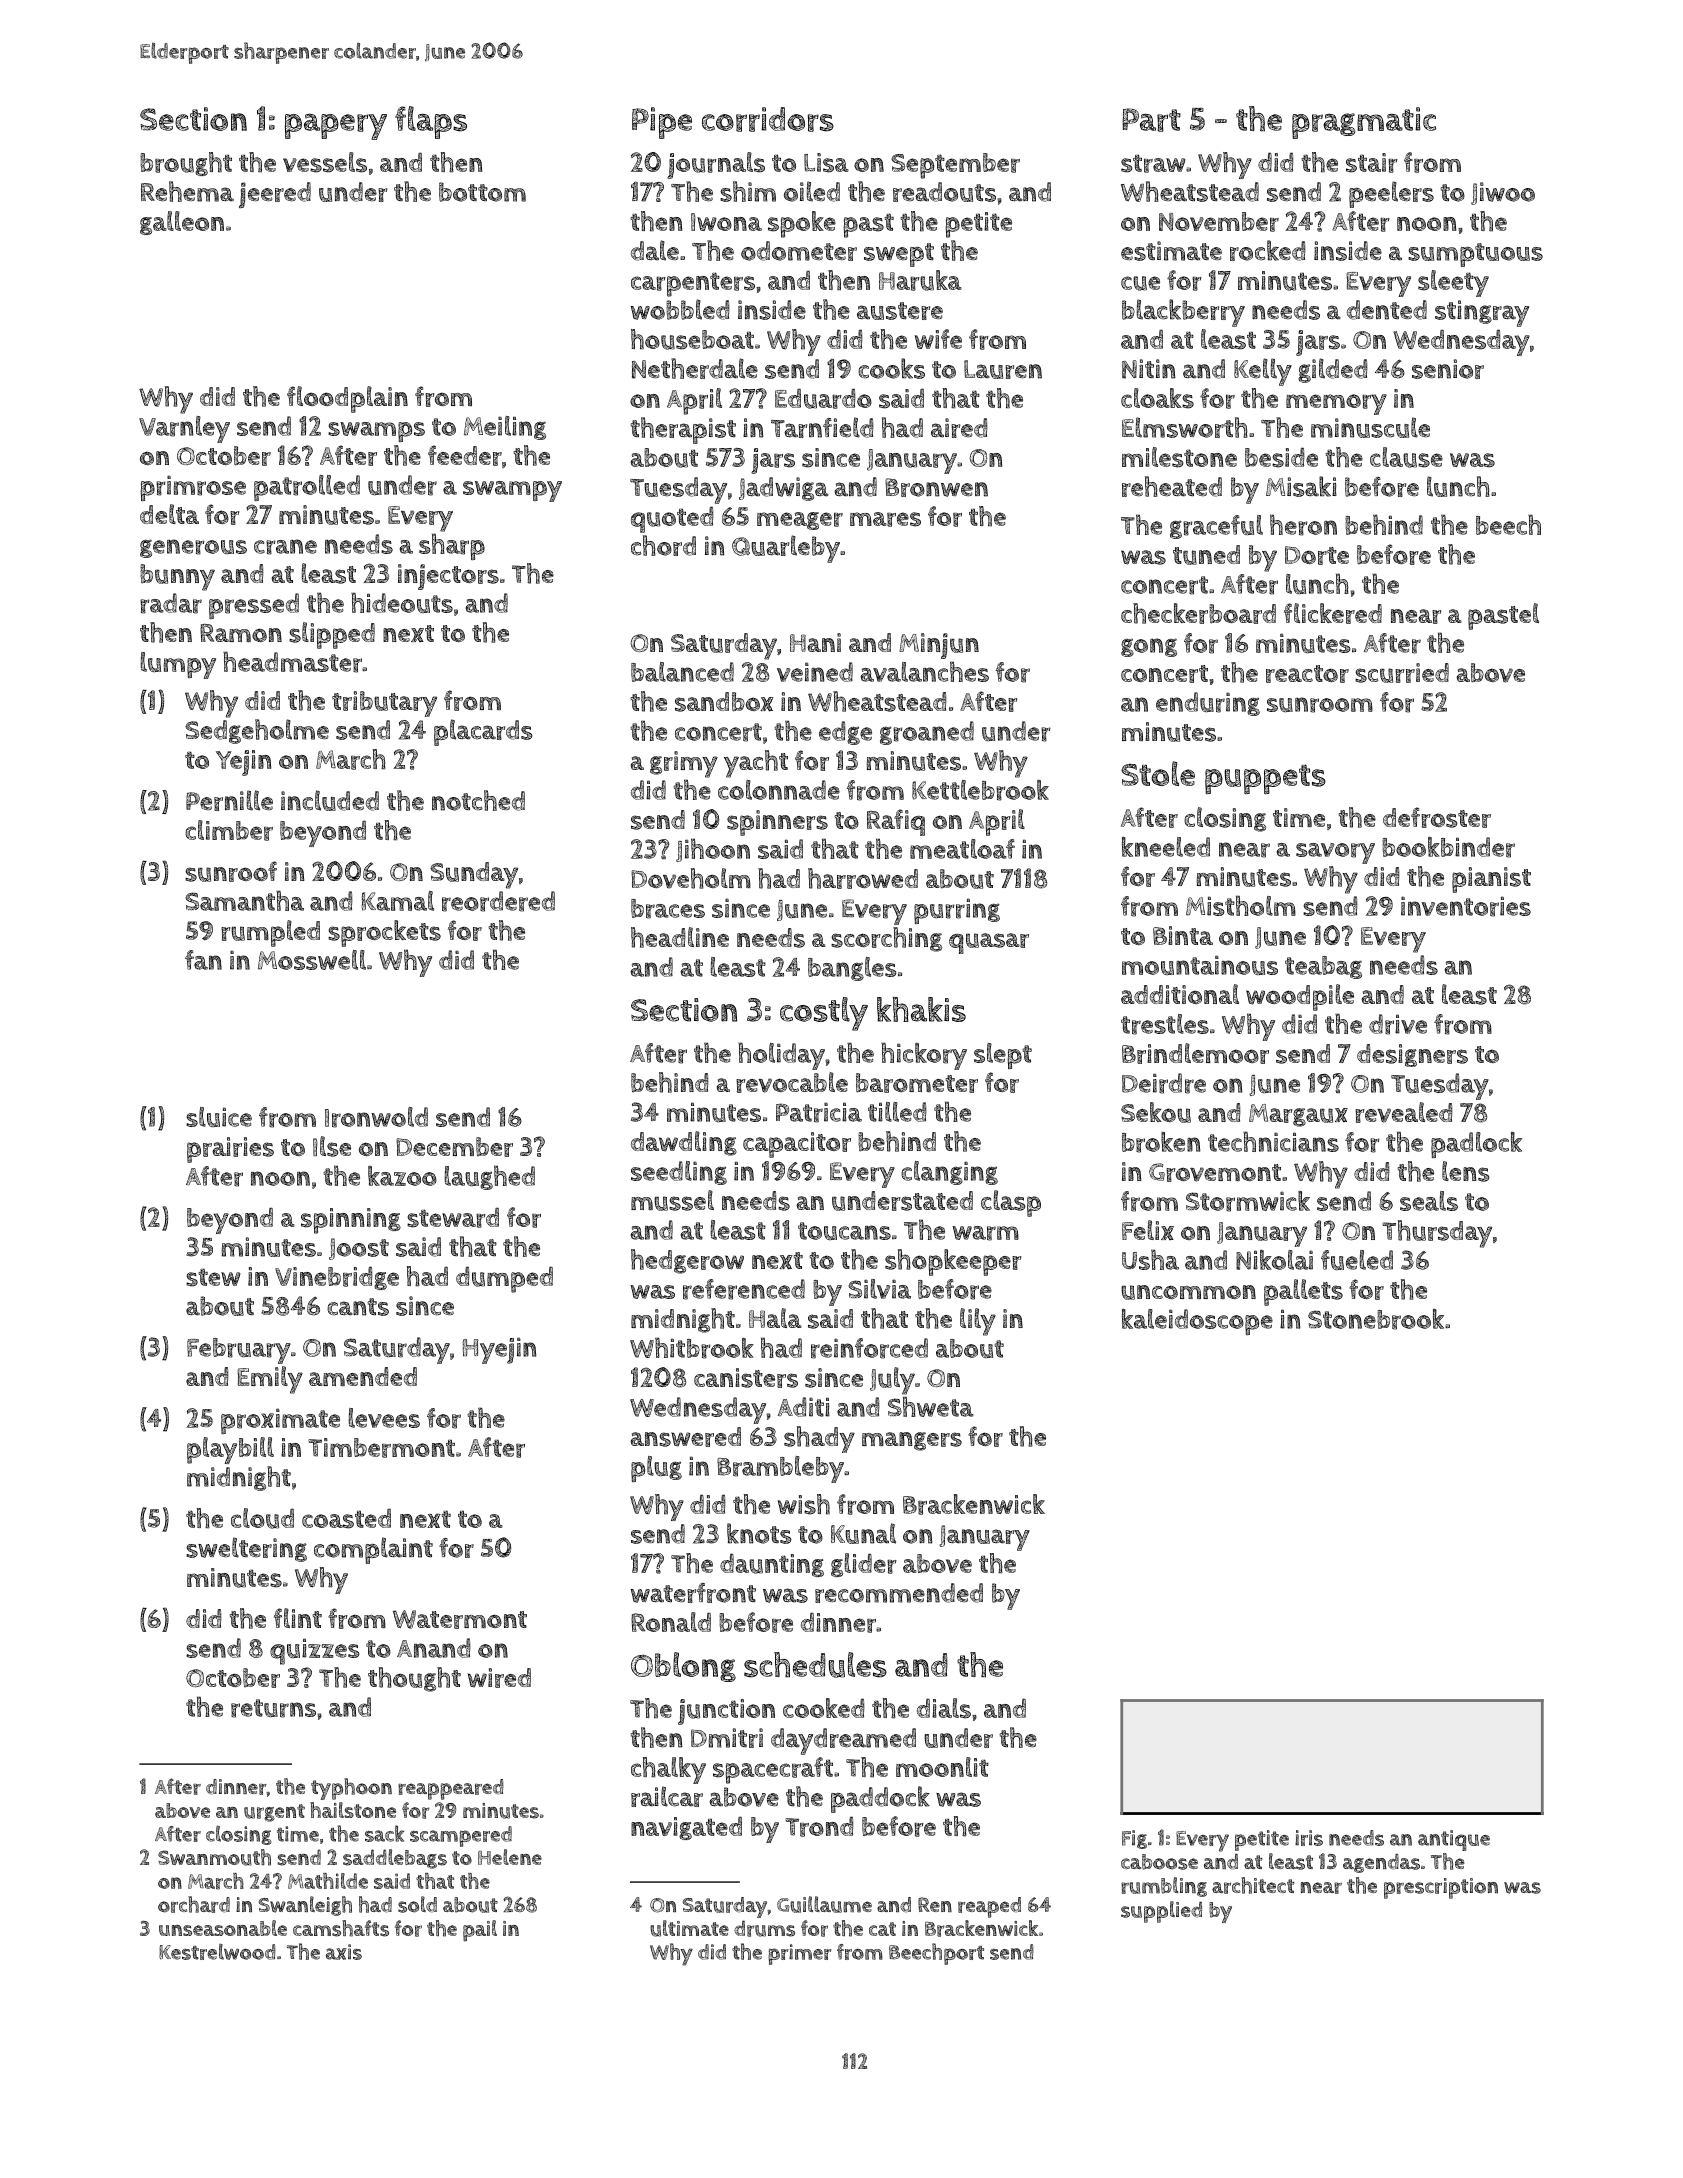 The width and height of the screenshot is (1683, 2178). What do you see at coordinates (431, 122) in the screenshot?
I see `flaps` at bounding box center [431, 122].
